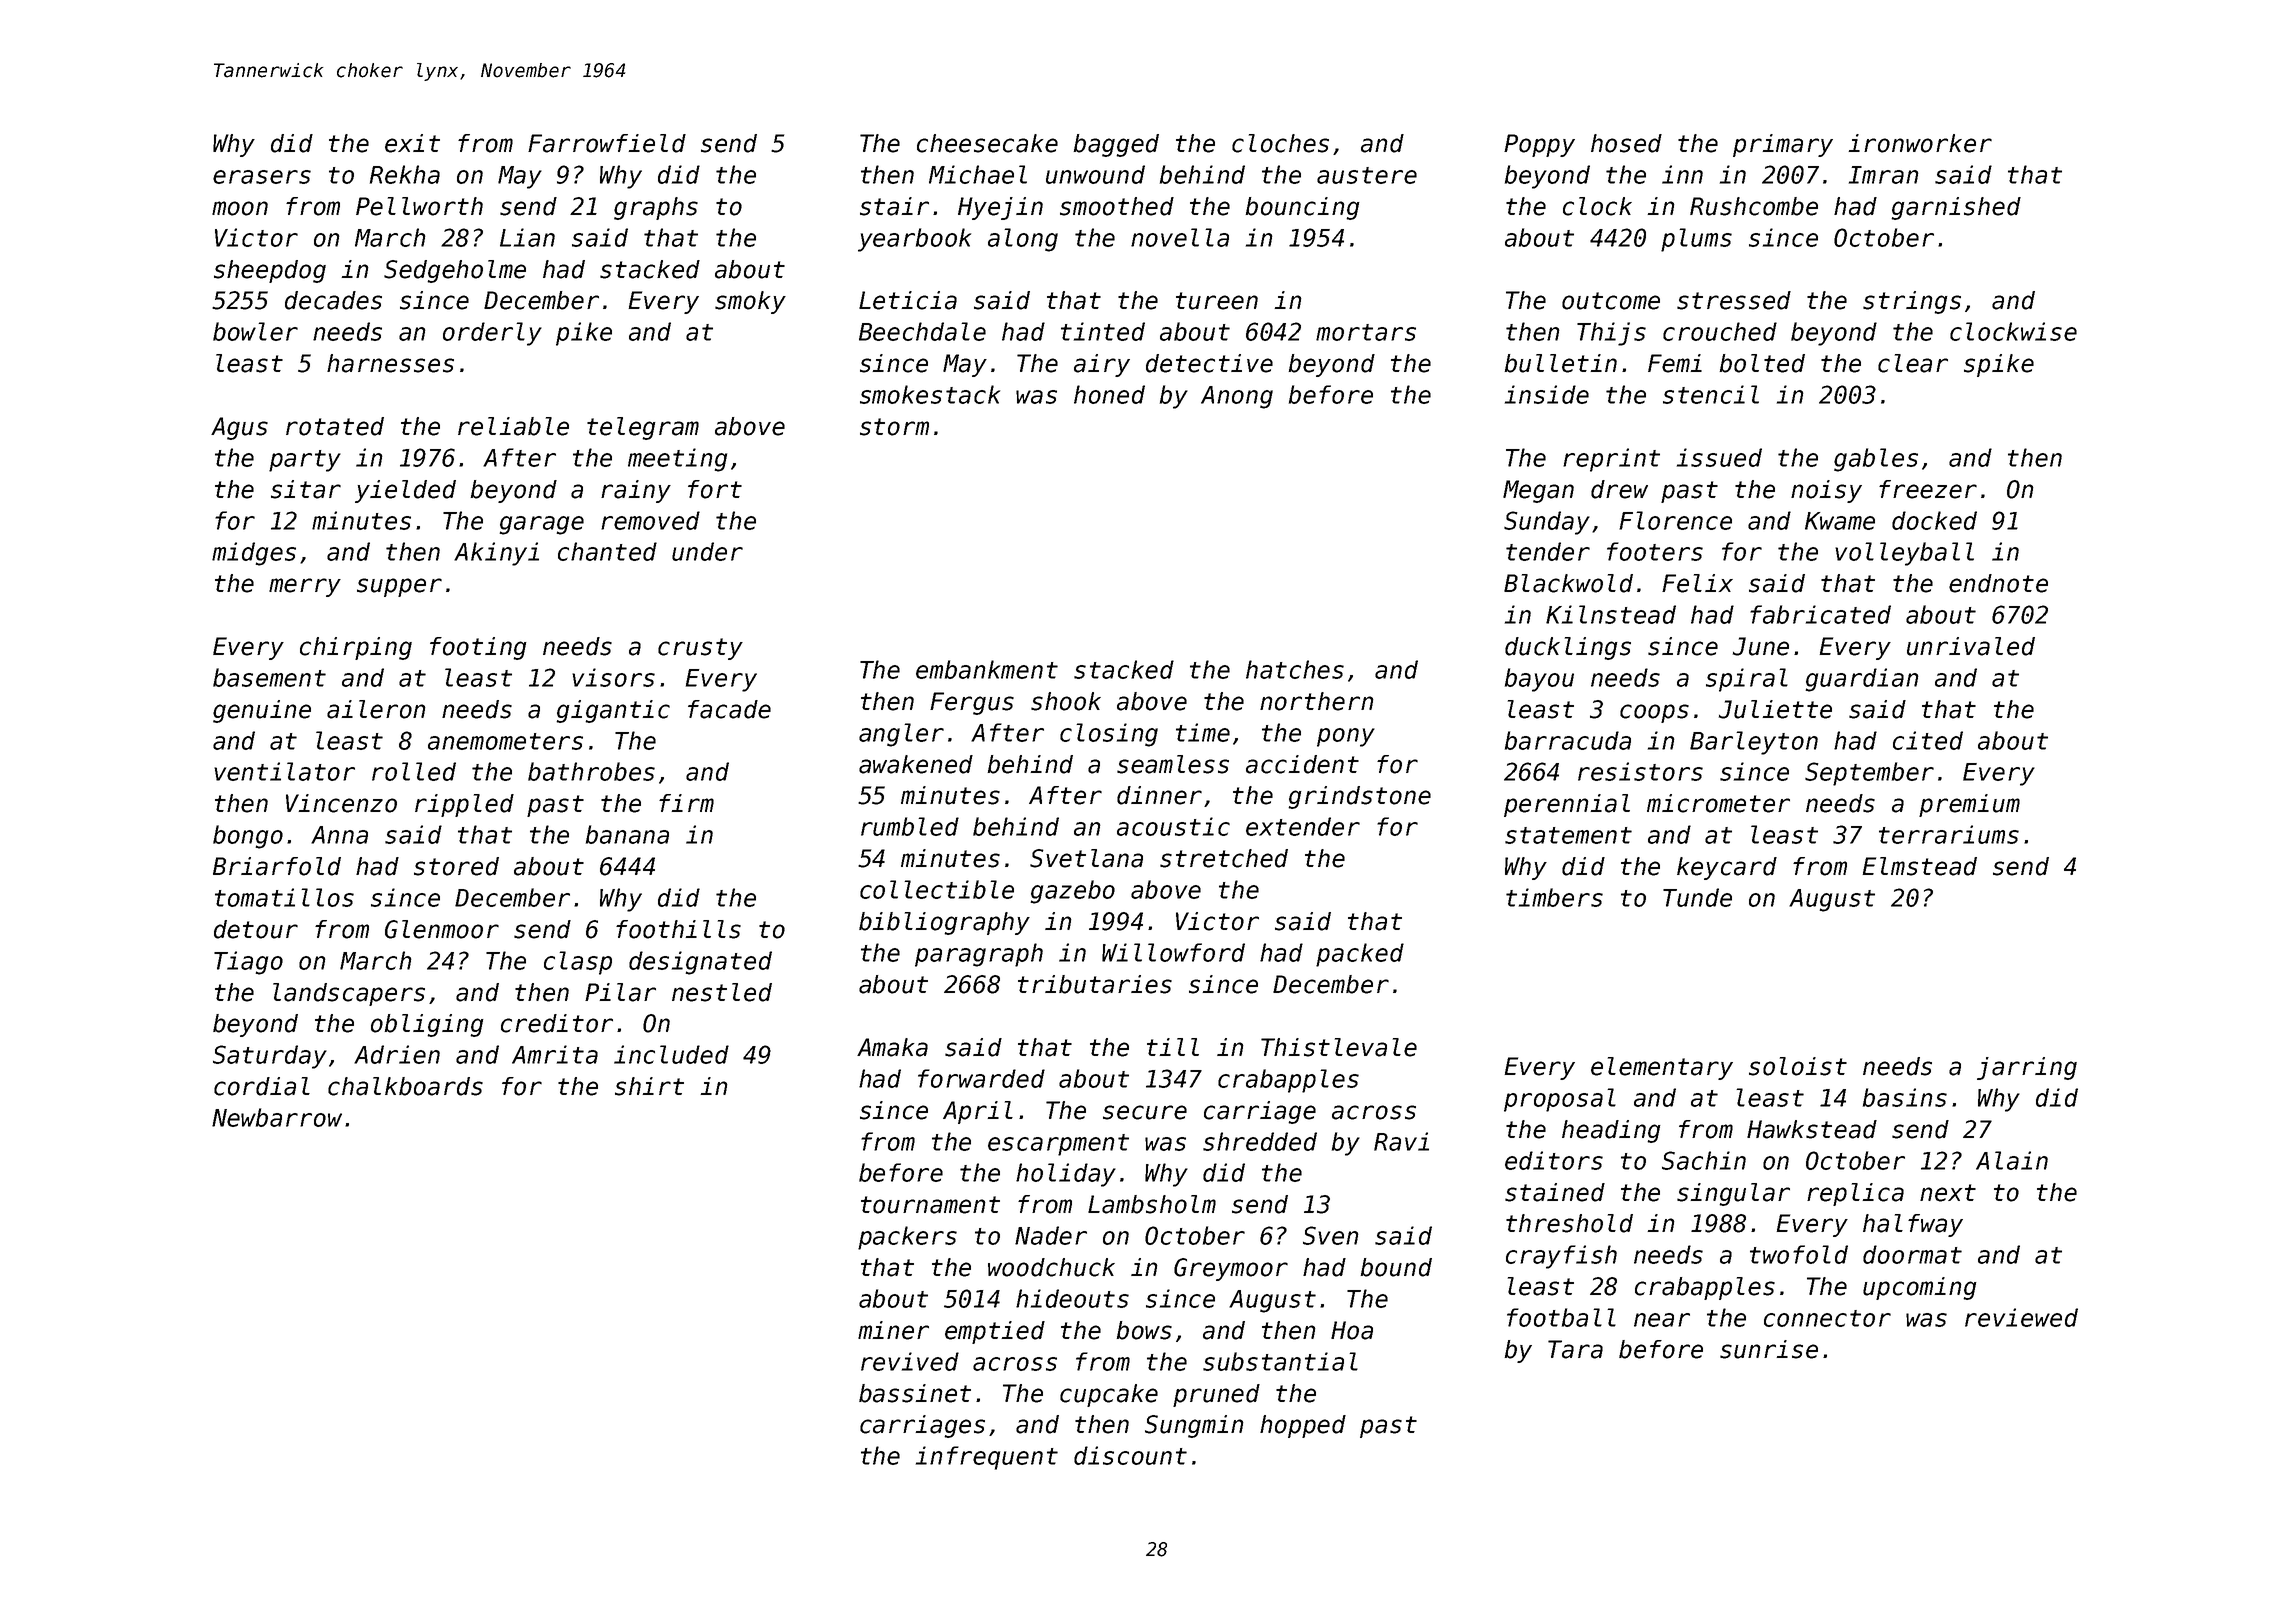 This screenshot has height=1620, width=2292. Describe the element at coordinates (1626, 143) in the screenshot. I see `hosed` at that location.
